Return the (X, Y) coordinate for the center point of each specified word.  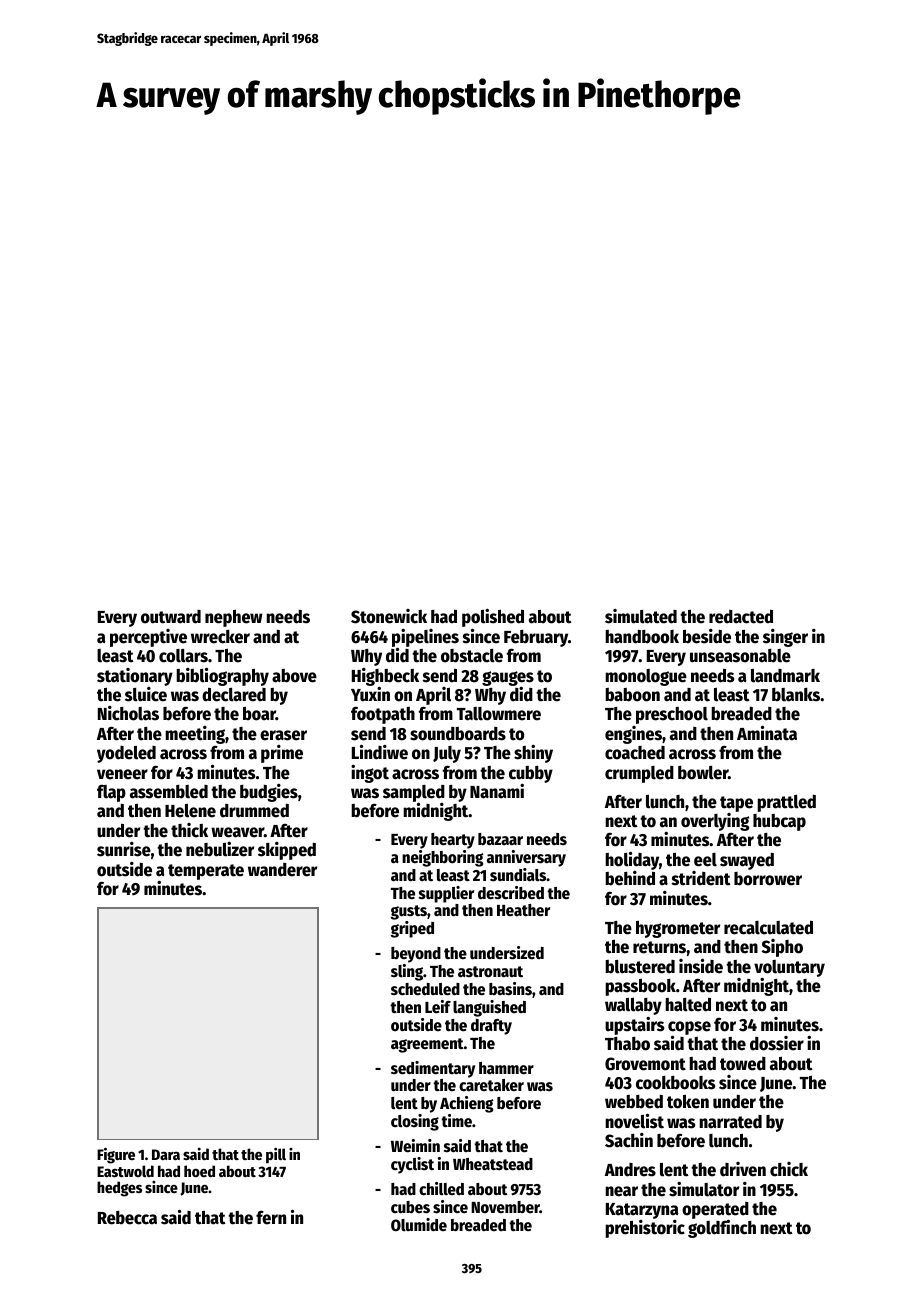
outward (171, 617)
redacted (741, 617)
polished (493, 618)
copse (689, 1028)
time (456, 1121)
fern (271, 1217)
